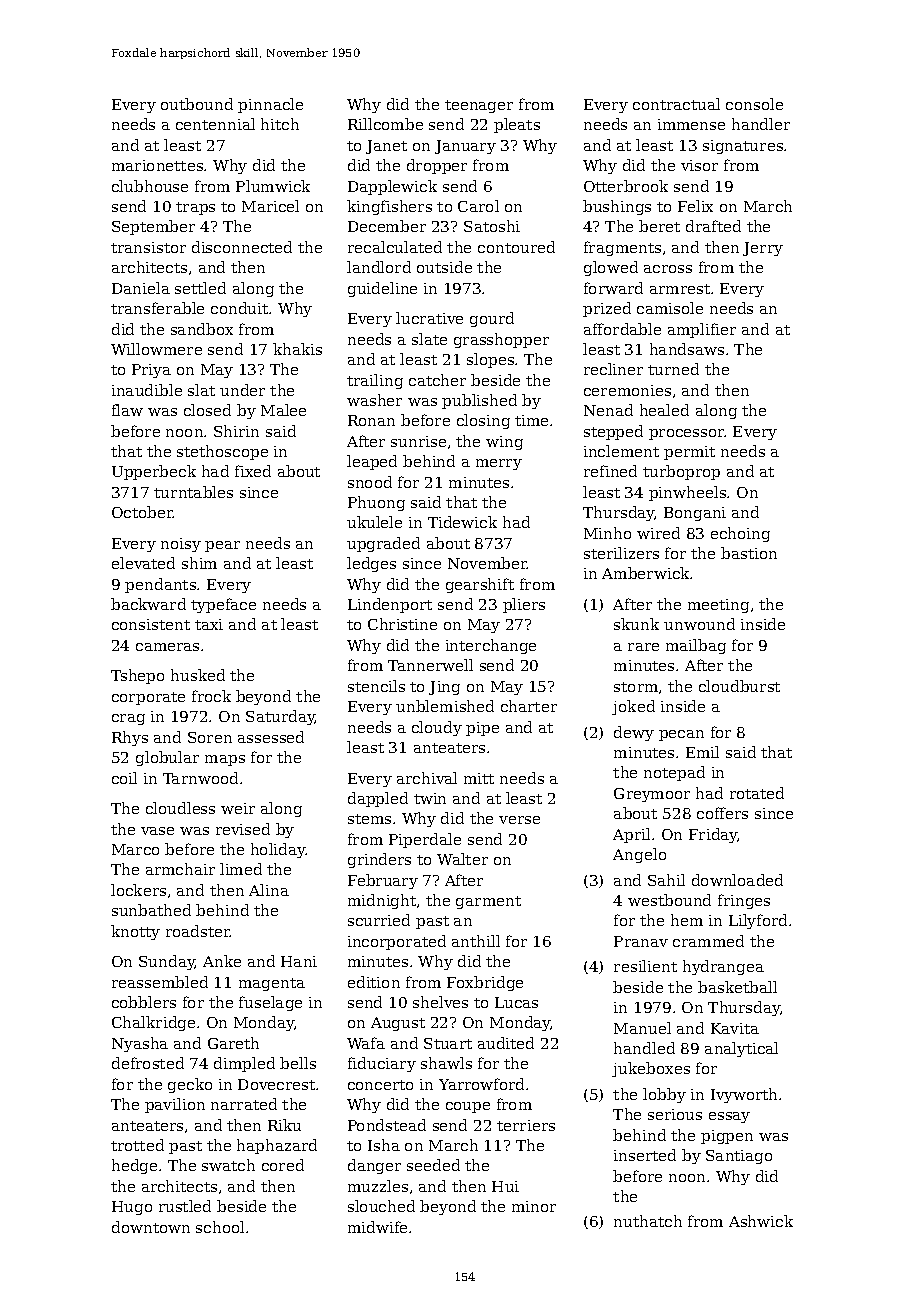 The height and width of the image is (1316, 908). I want to click on maps, so click(225, 760).
